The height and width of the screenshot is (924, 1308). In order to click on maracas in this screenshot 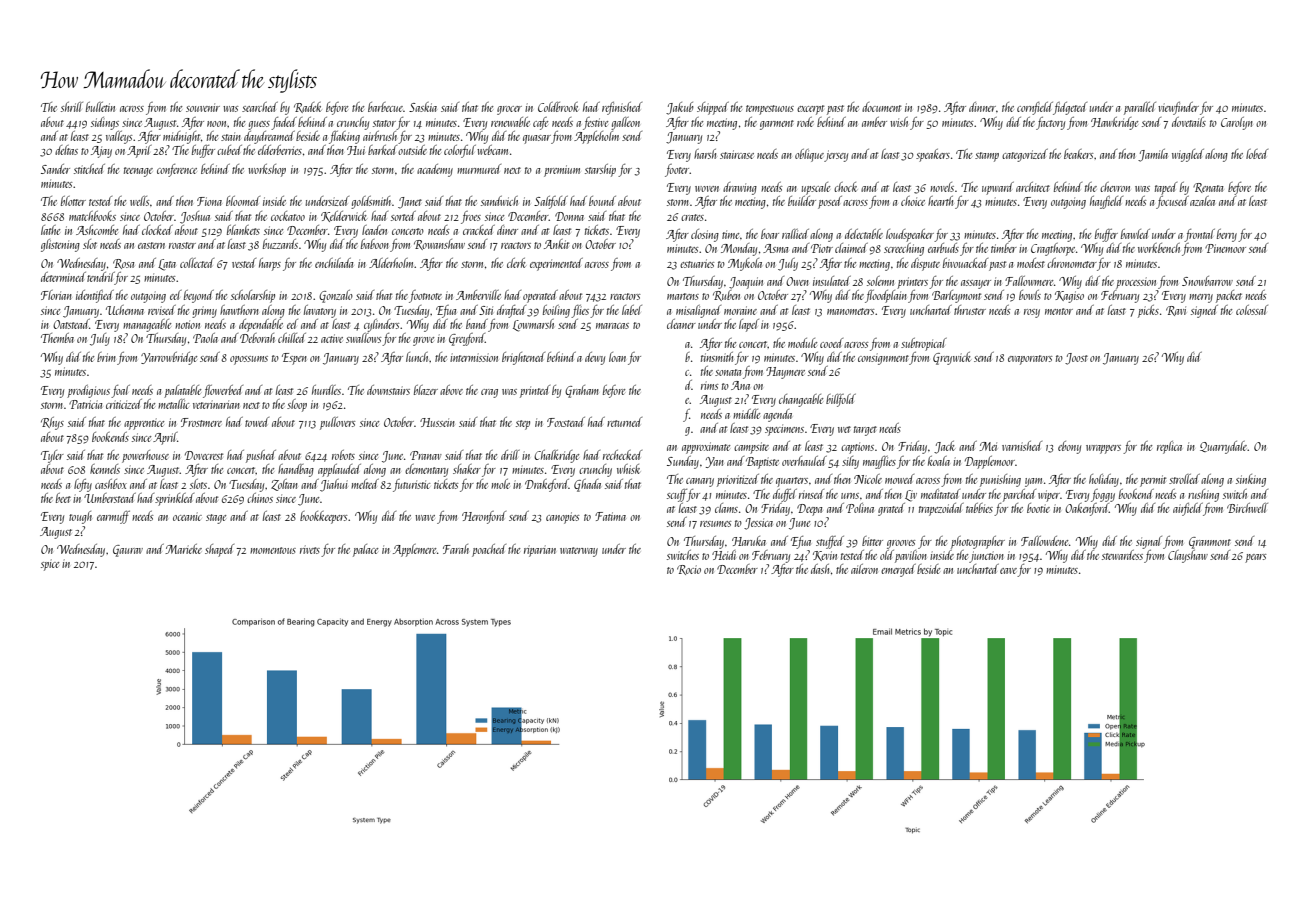, I will do `click(612, 326)`.
